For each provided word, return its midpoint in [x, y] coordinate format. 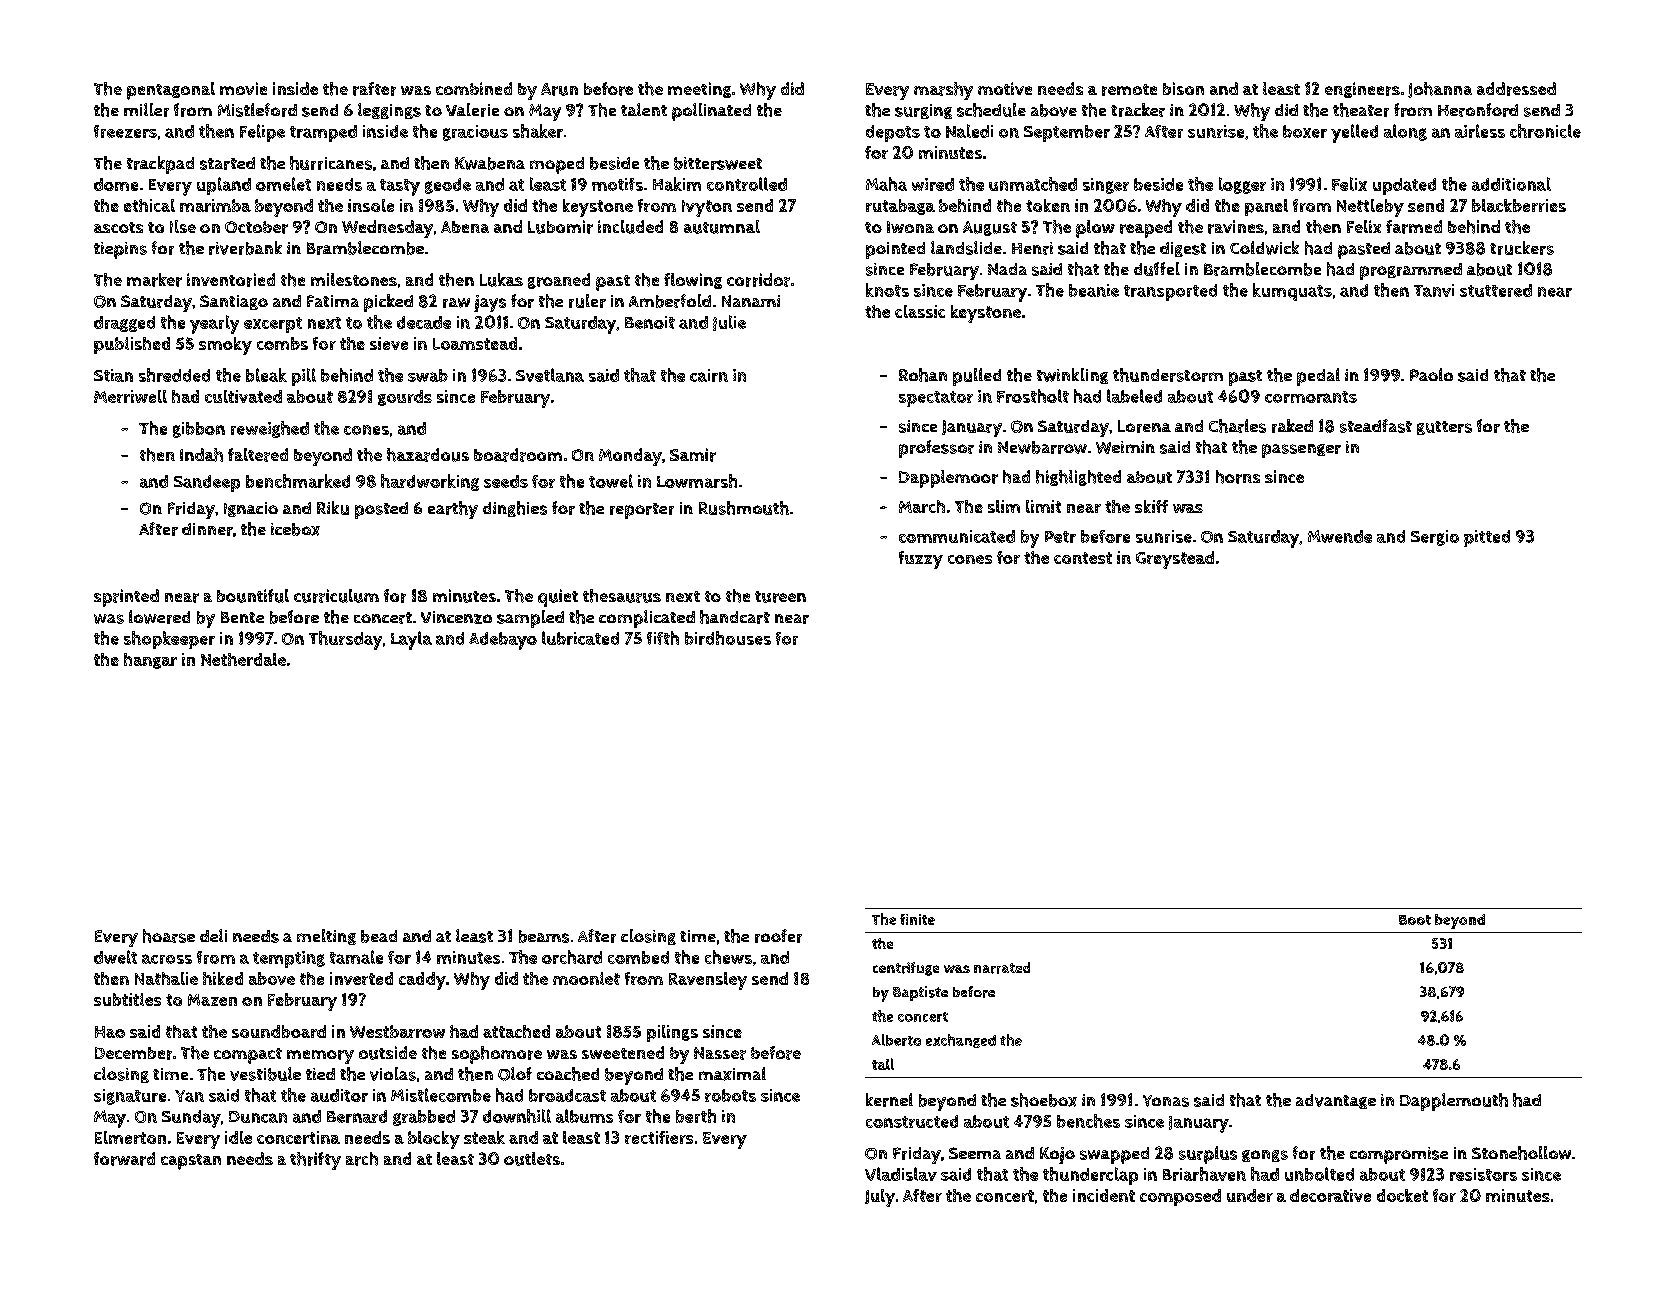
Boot [1415, 920]
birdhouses [728, 638]
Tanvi [1434, 290]
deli [213, 935]
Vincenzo [456, 617]
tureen [780, 597]
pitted [1487, 538]
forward [124, 1159]
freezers [125, 131]
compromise [1399, 1155]
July [880, 1198]
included [630, 227]
